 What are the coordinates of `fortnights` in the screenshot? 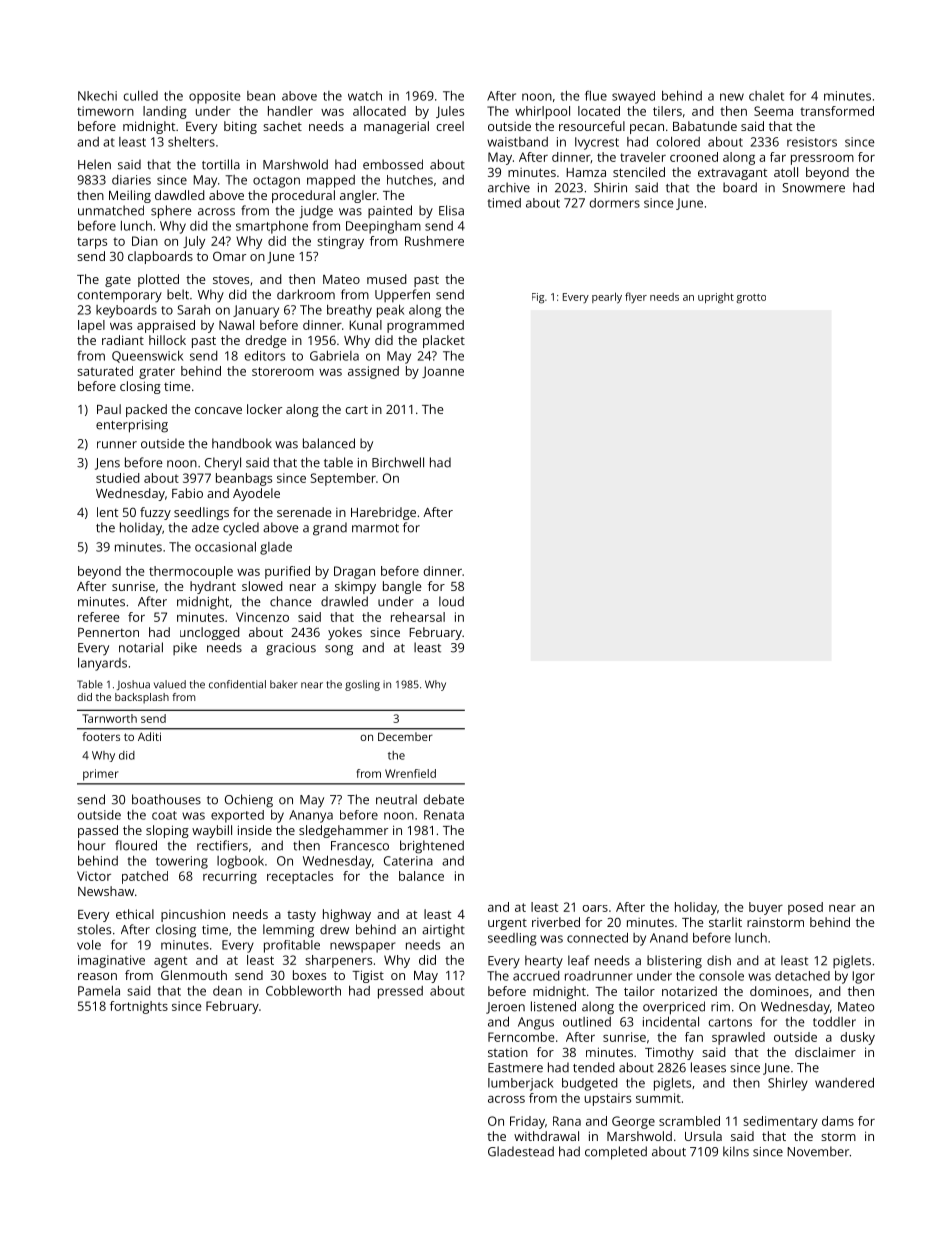 It's located at (139, 1007).
